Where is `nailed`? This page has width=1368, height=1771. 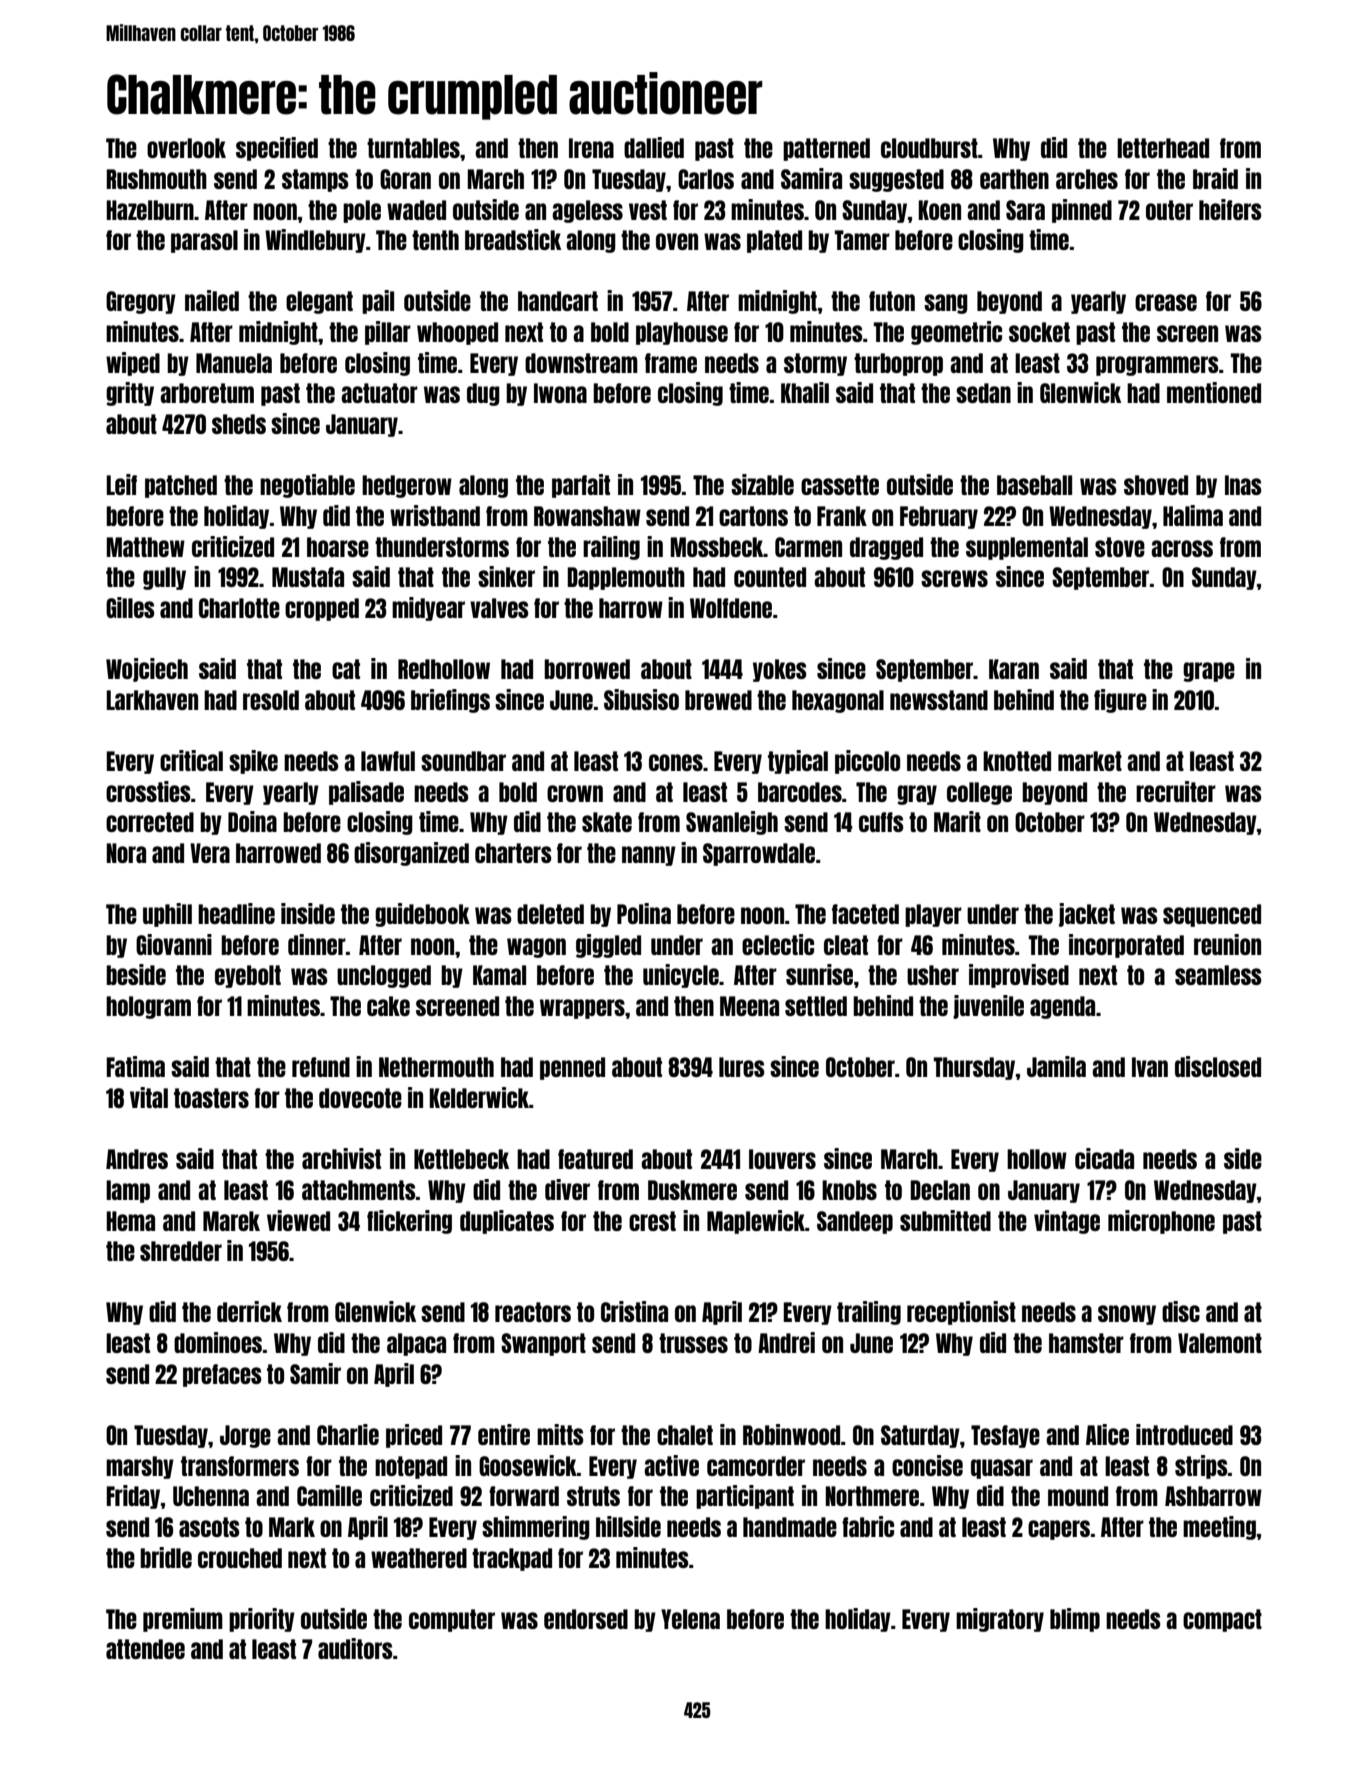 nailed is located at coordinates (212, 300).
